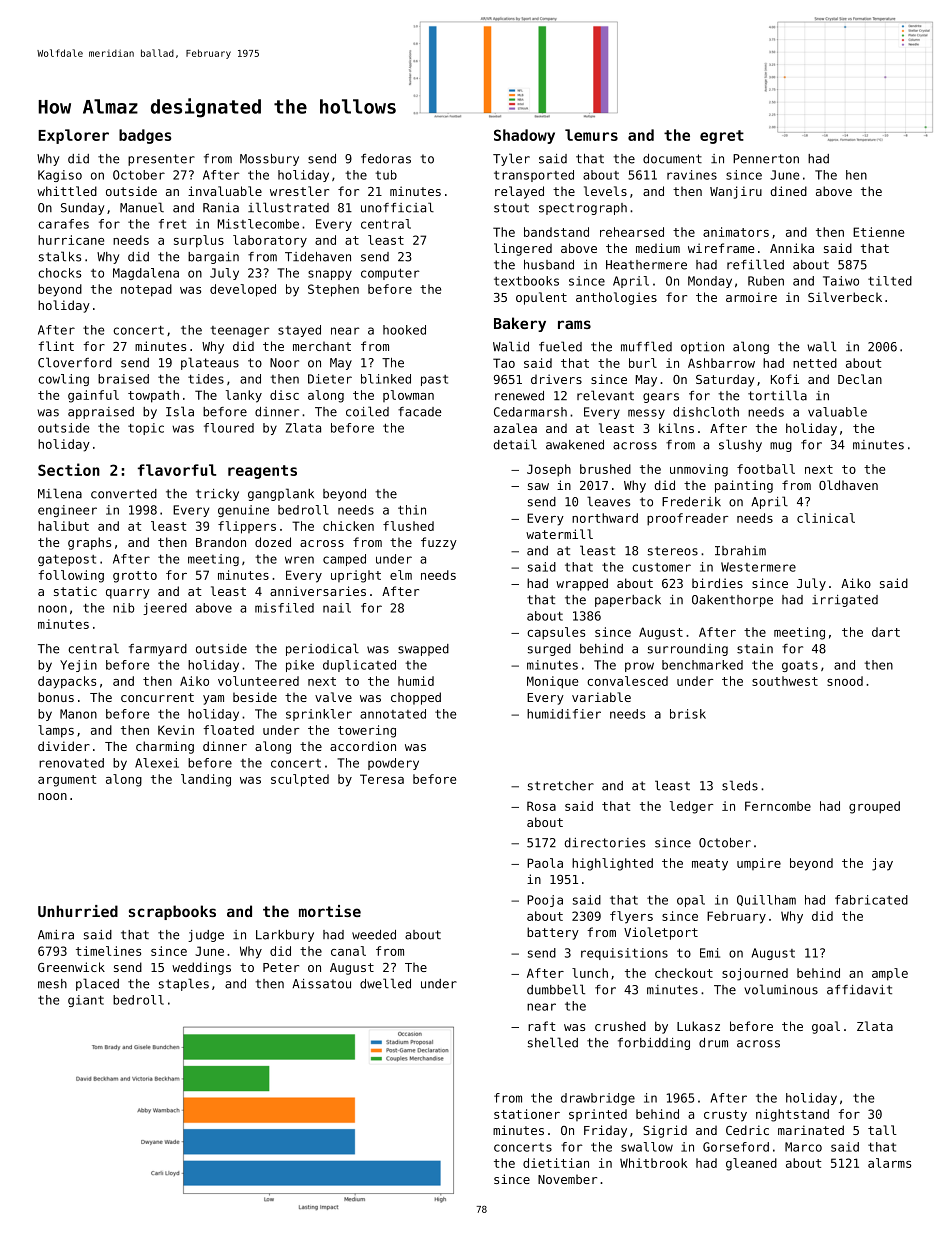  What do you see at coordinates (145, 136) in the image?
I see `badges` at bounding box center [145, 136].
